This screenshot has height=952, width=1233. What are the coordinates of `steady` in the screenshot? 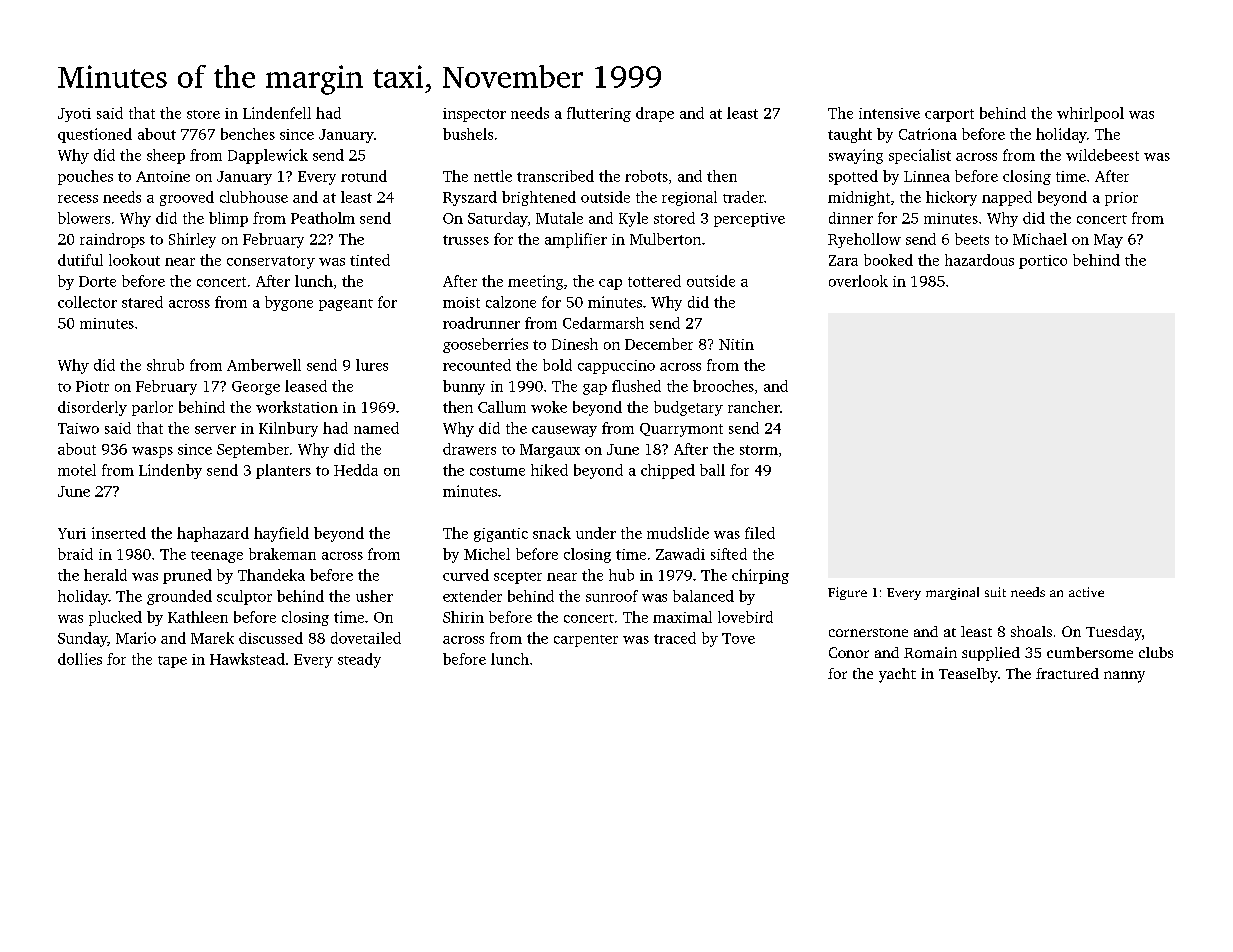 It's located at (359, 660).
